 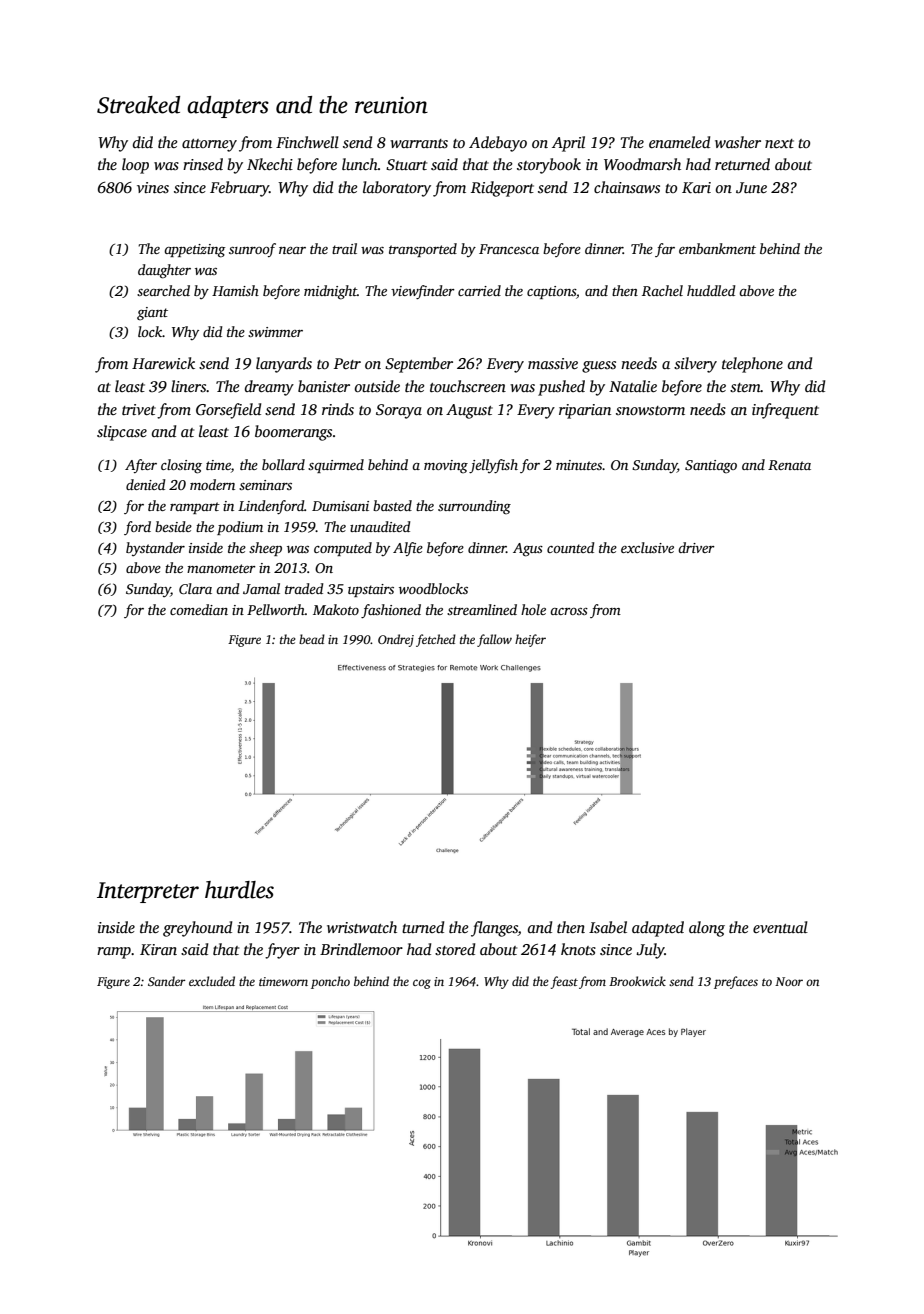 I want to click on daughter, so click(x=164, y=271).
